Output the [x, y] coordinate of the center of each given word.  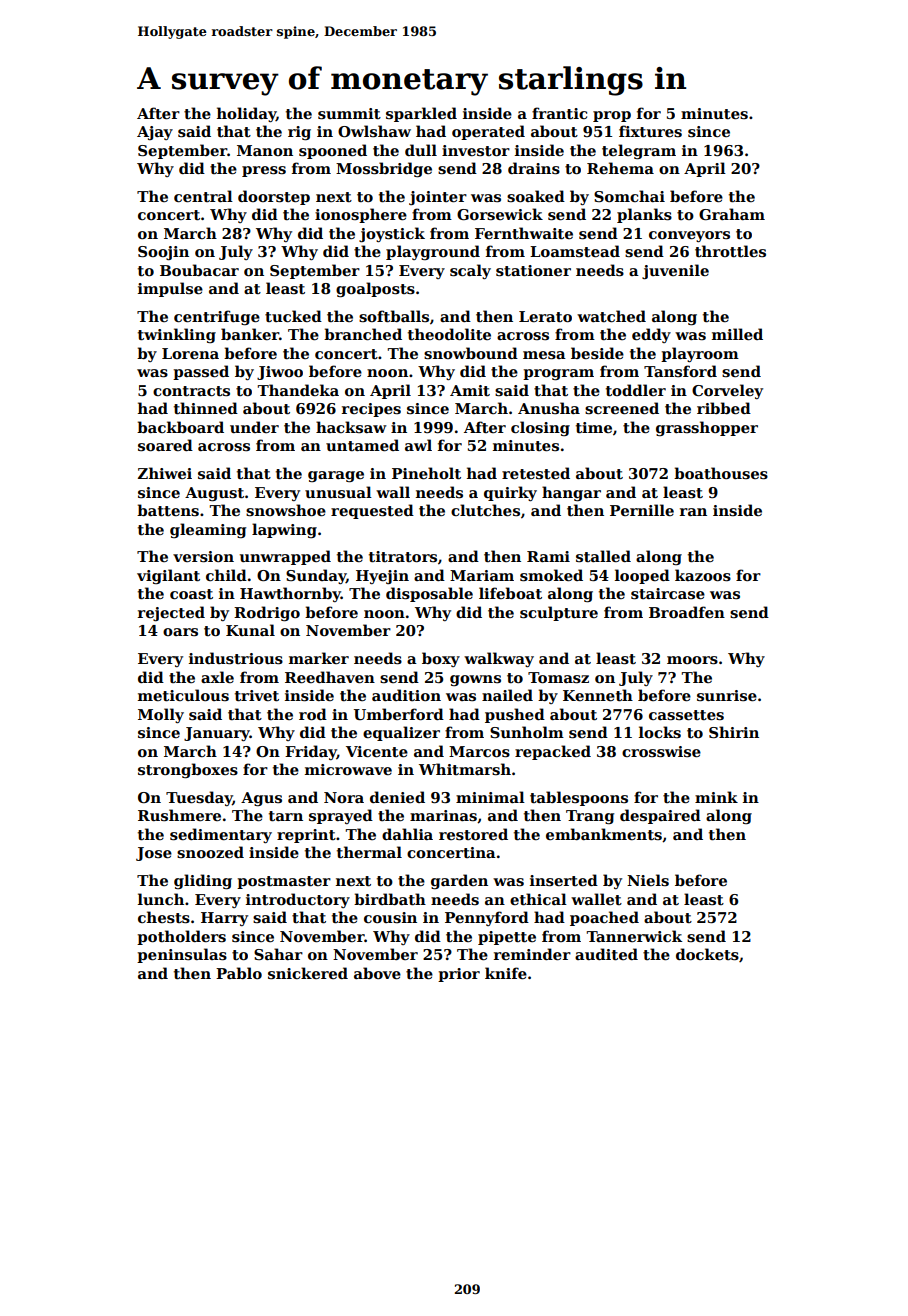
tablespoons [579, 798]
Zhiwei [165, 473]
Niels [648, 880]
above [377, 973]
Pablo [239, 973]
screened [622, 408]
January [217, 734]
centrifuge [217, 317]
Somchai [629, 196]
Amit [470, 390]
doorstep [274, 197]
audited [606, 954]
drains [534, 168]
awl [418, 445]
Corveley [727, 391]
